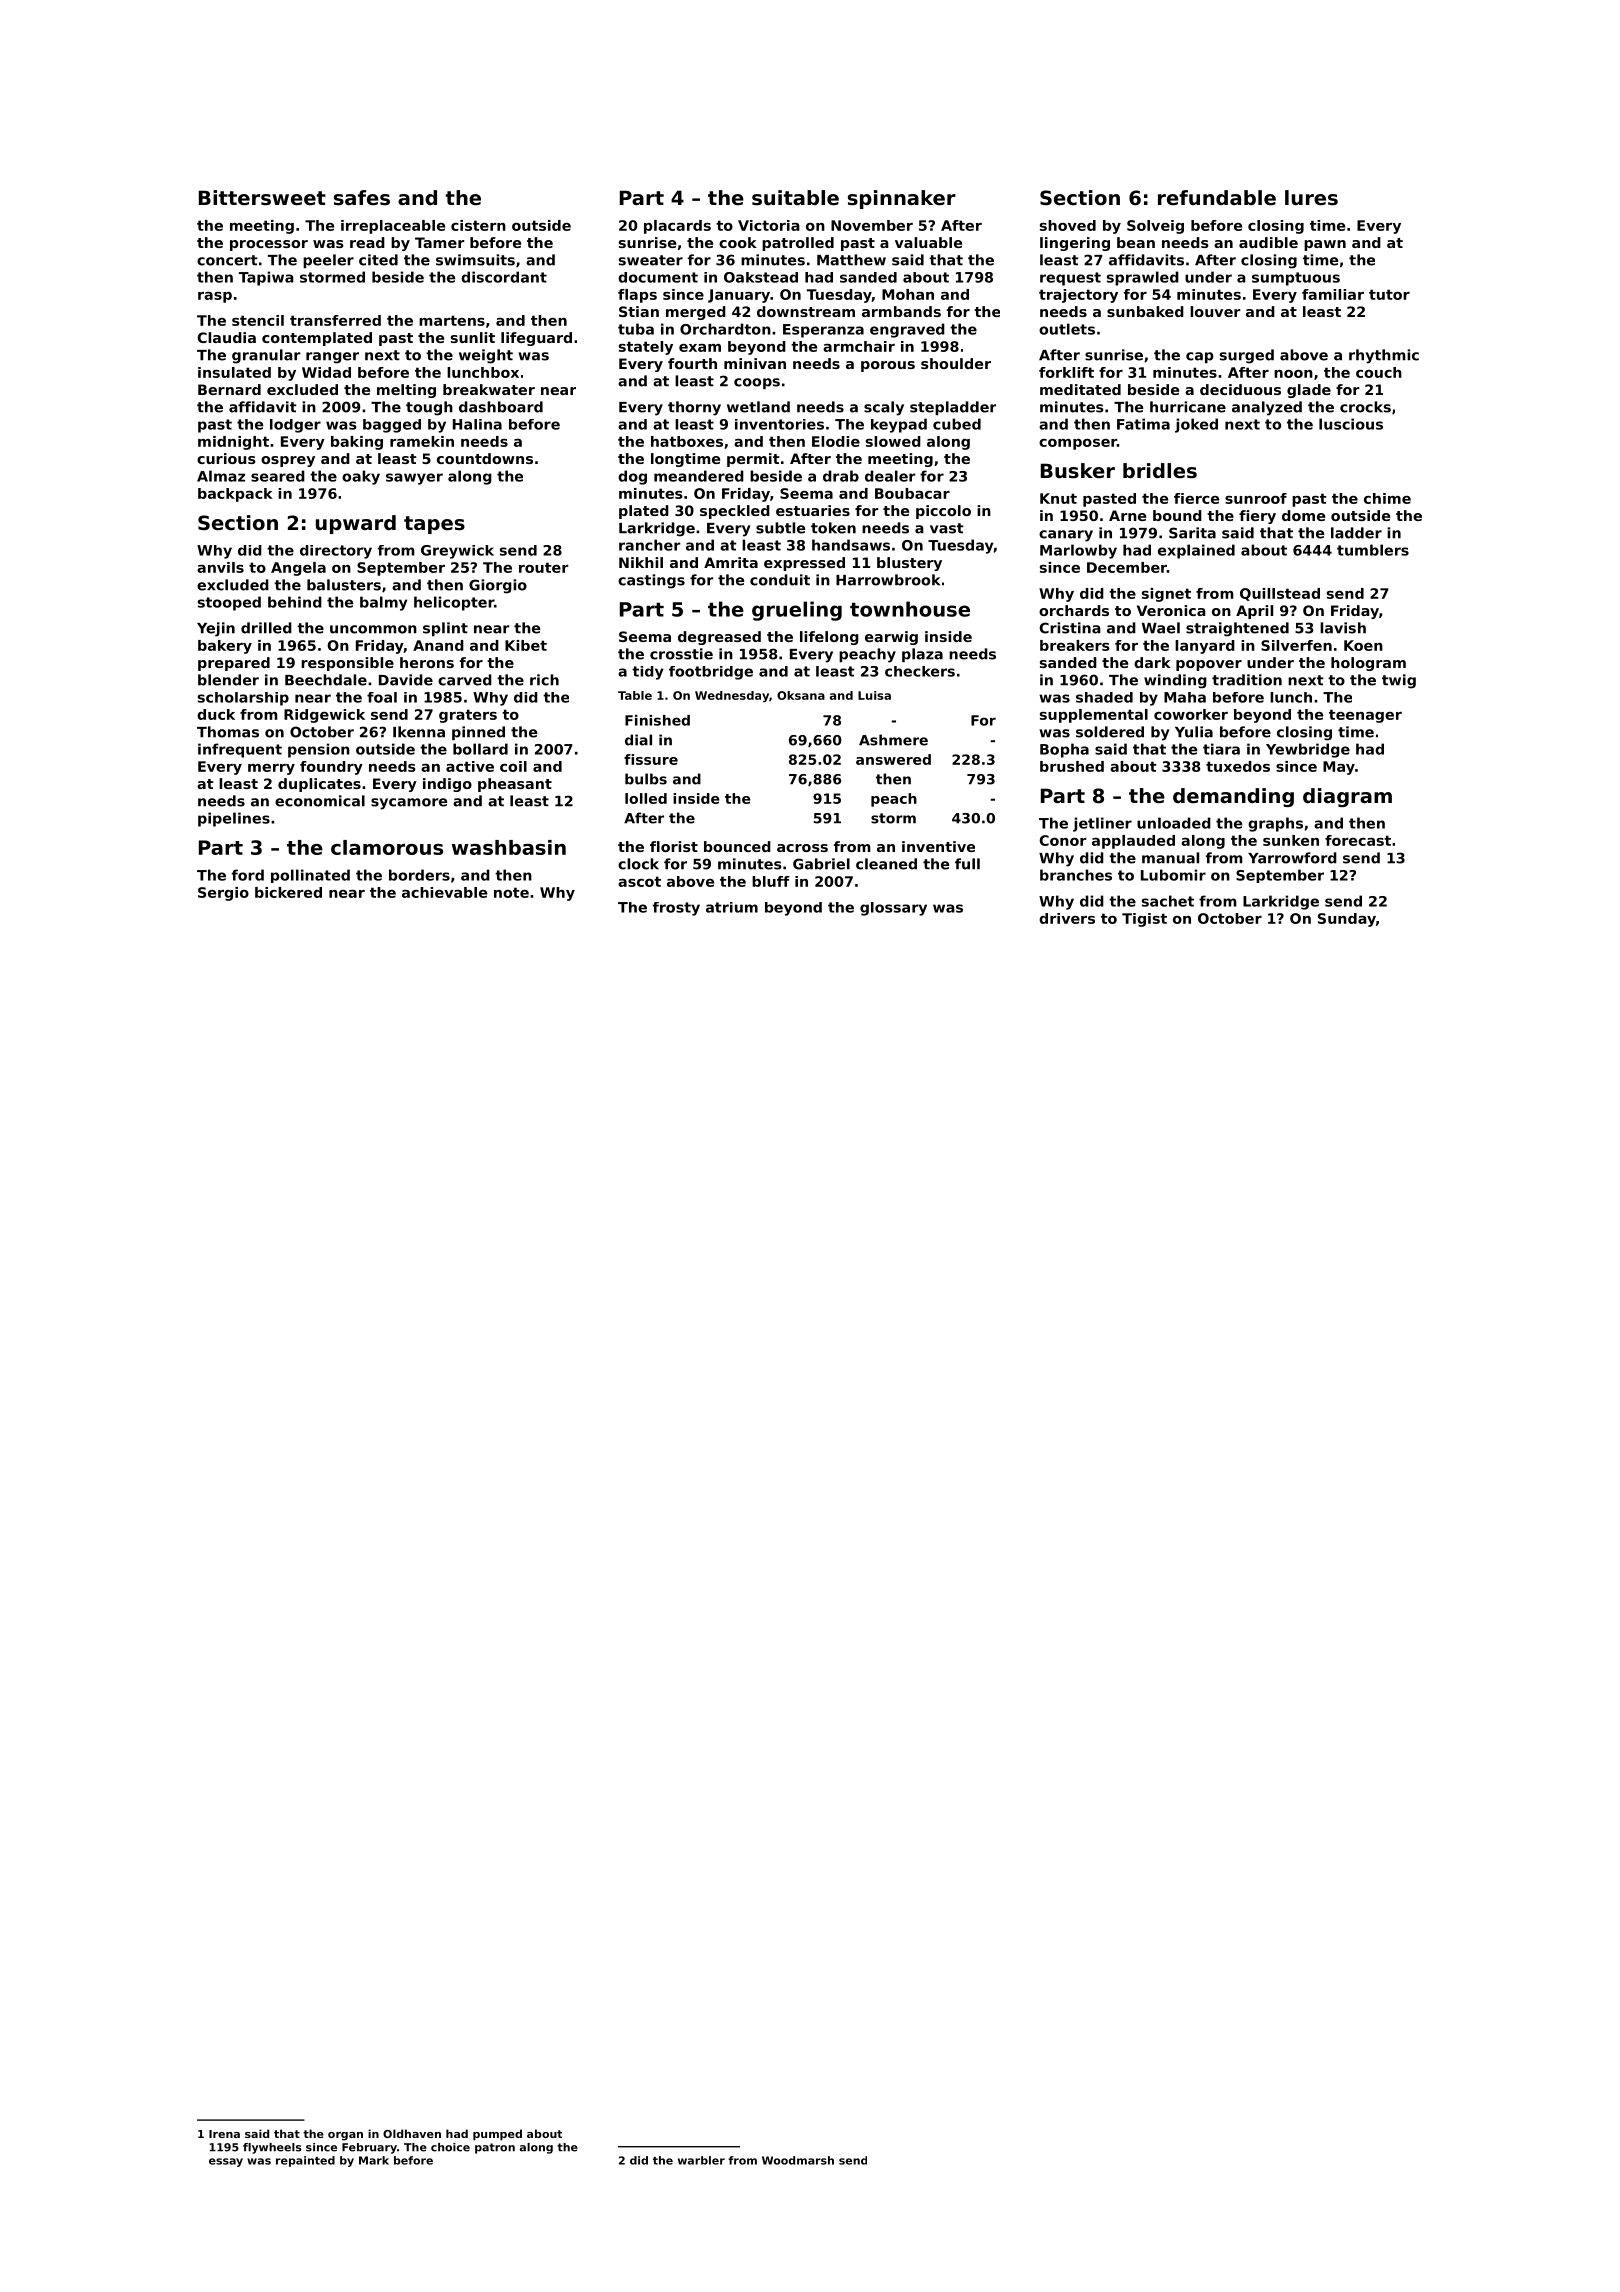 Image resolution: width=1620 pixels, height=2292 pixels. Describe the element at coordinates (305, 2161) in the screenshot. I see `repainted` at that location.
